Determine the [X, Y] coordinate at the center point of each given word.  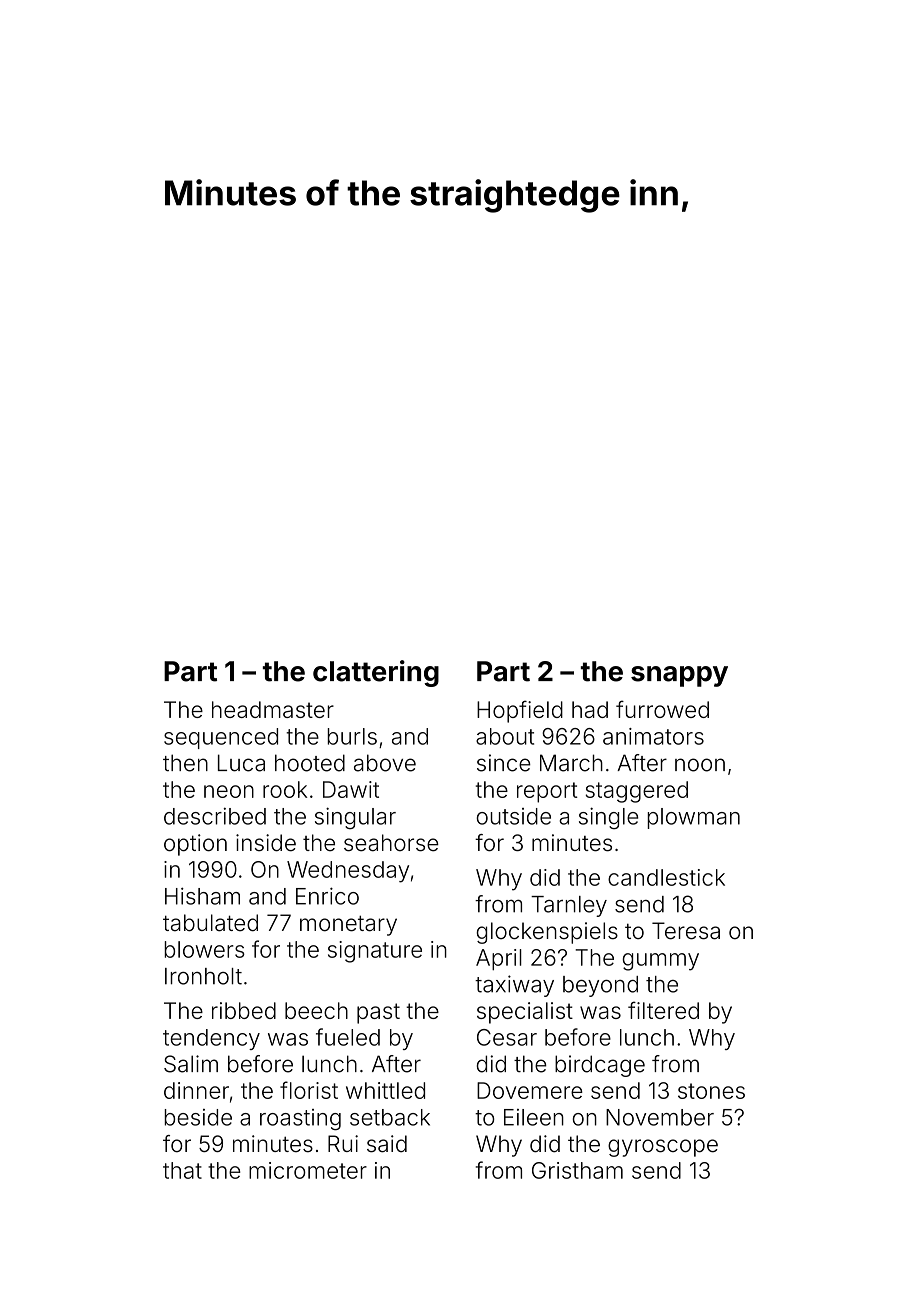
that [182, 1170]
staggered [637, 792]
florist [309, 1090]
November [660, 1117]
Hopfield [520, 711]
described [215, 816]
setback [390, 1117]
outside [513, 816]
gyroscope [663, 1148]
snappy [679, 676]
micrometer [308, 1170]
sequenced [221, 738]
